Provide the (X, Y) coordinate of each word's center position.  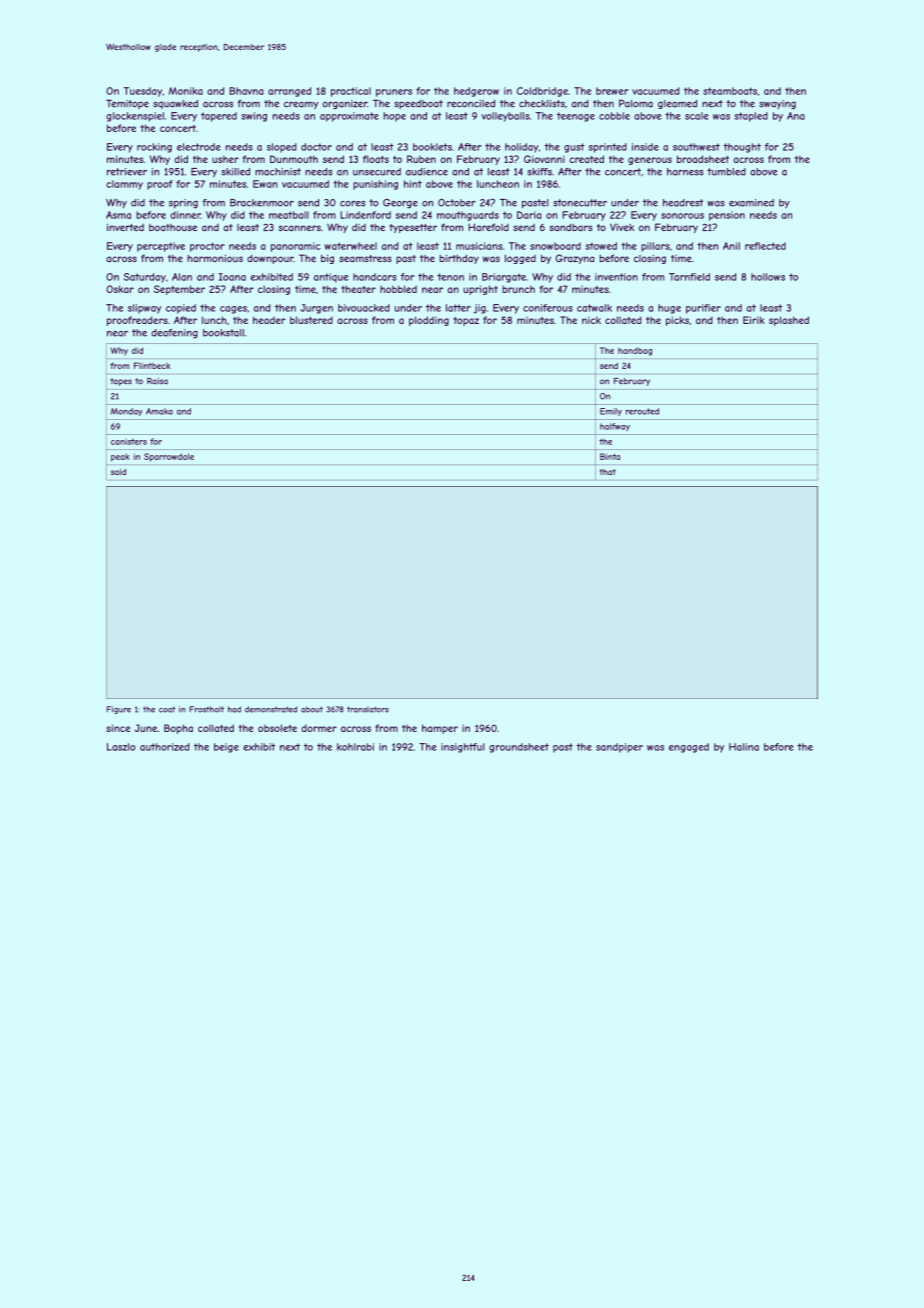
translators (368, 709)
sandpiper (619, 748)
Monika (186, 91)
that (607, 472)
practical (351, 92)
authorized (165, 747)
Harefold (488, 227)
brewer (612, 91)
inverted (125, 227)
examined (751, 203)
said (118, 472)
